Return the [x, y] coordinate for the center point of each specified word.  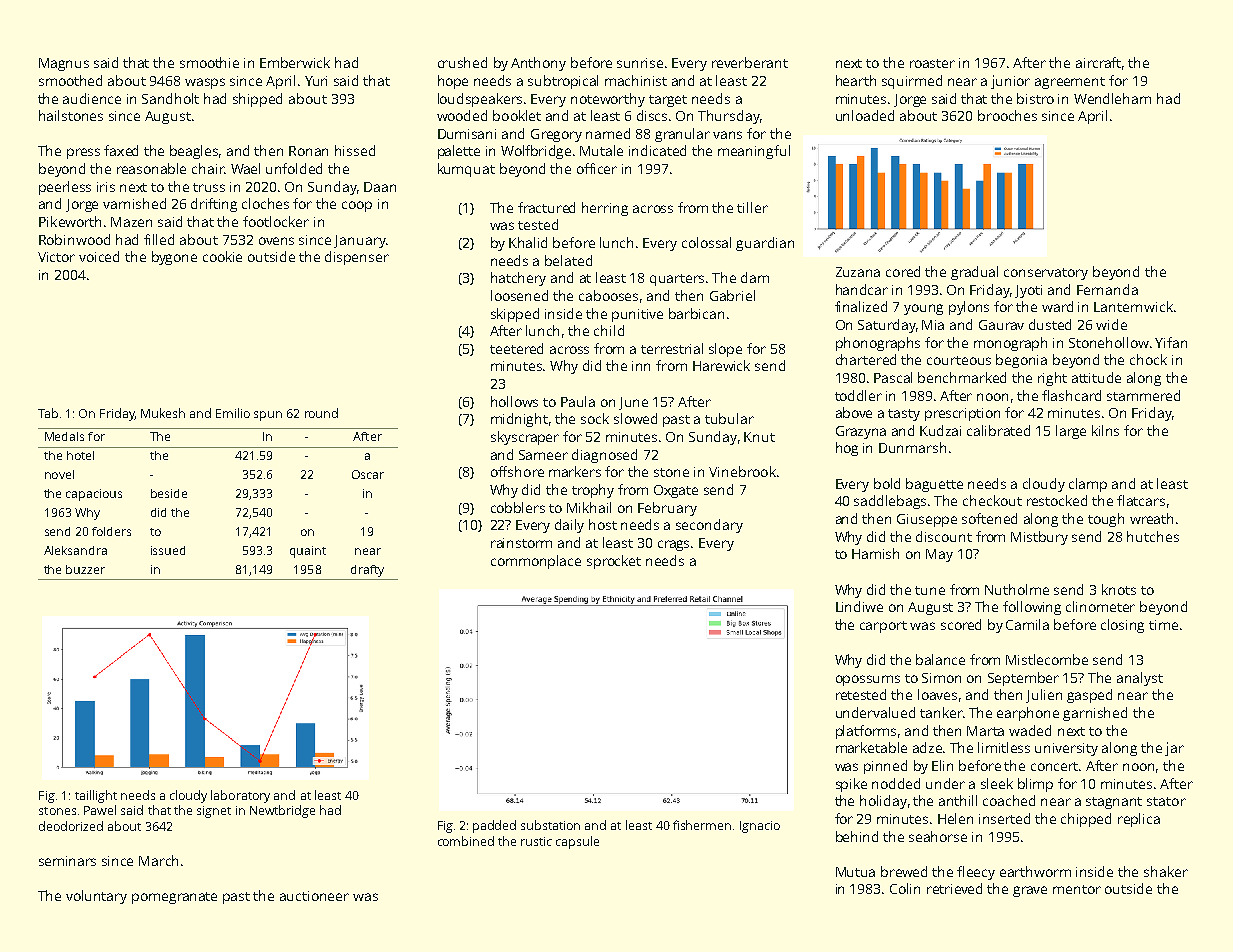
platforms [866, 732]
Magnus [64, 64]
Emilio [233, 413]
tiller [752, 207]
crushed [462, 62]
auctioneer [314, 896]
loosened [519, 295]
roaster [932, 63]
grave [1030, 891]
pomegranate [174, 898]
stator [1166, 801]
